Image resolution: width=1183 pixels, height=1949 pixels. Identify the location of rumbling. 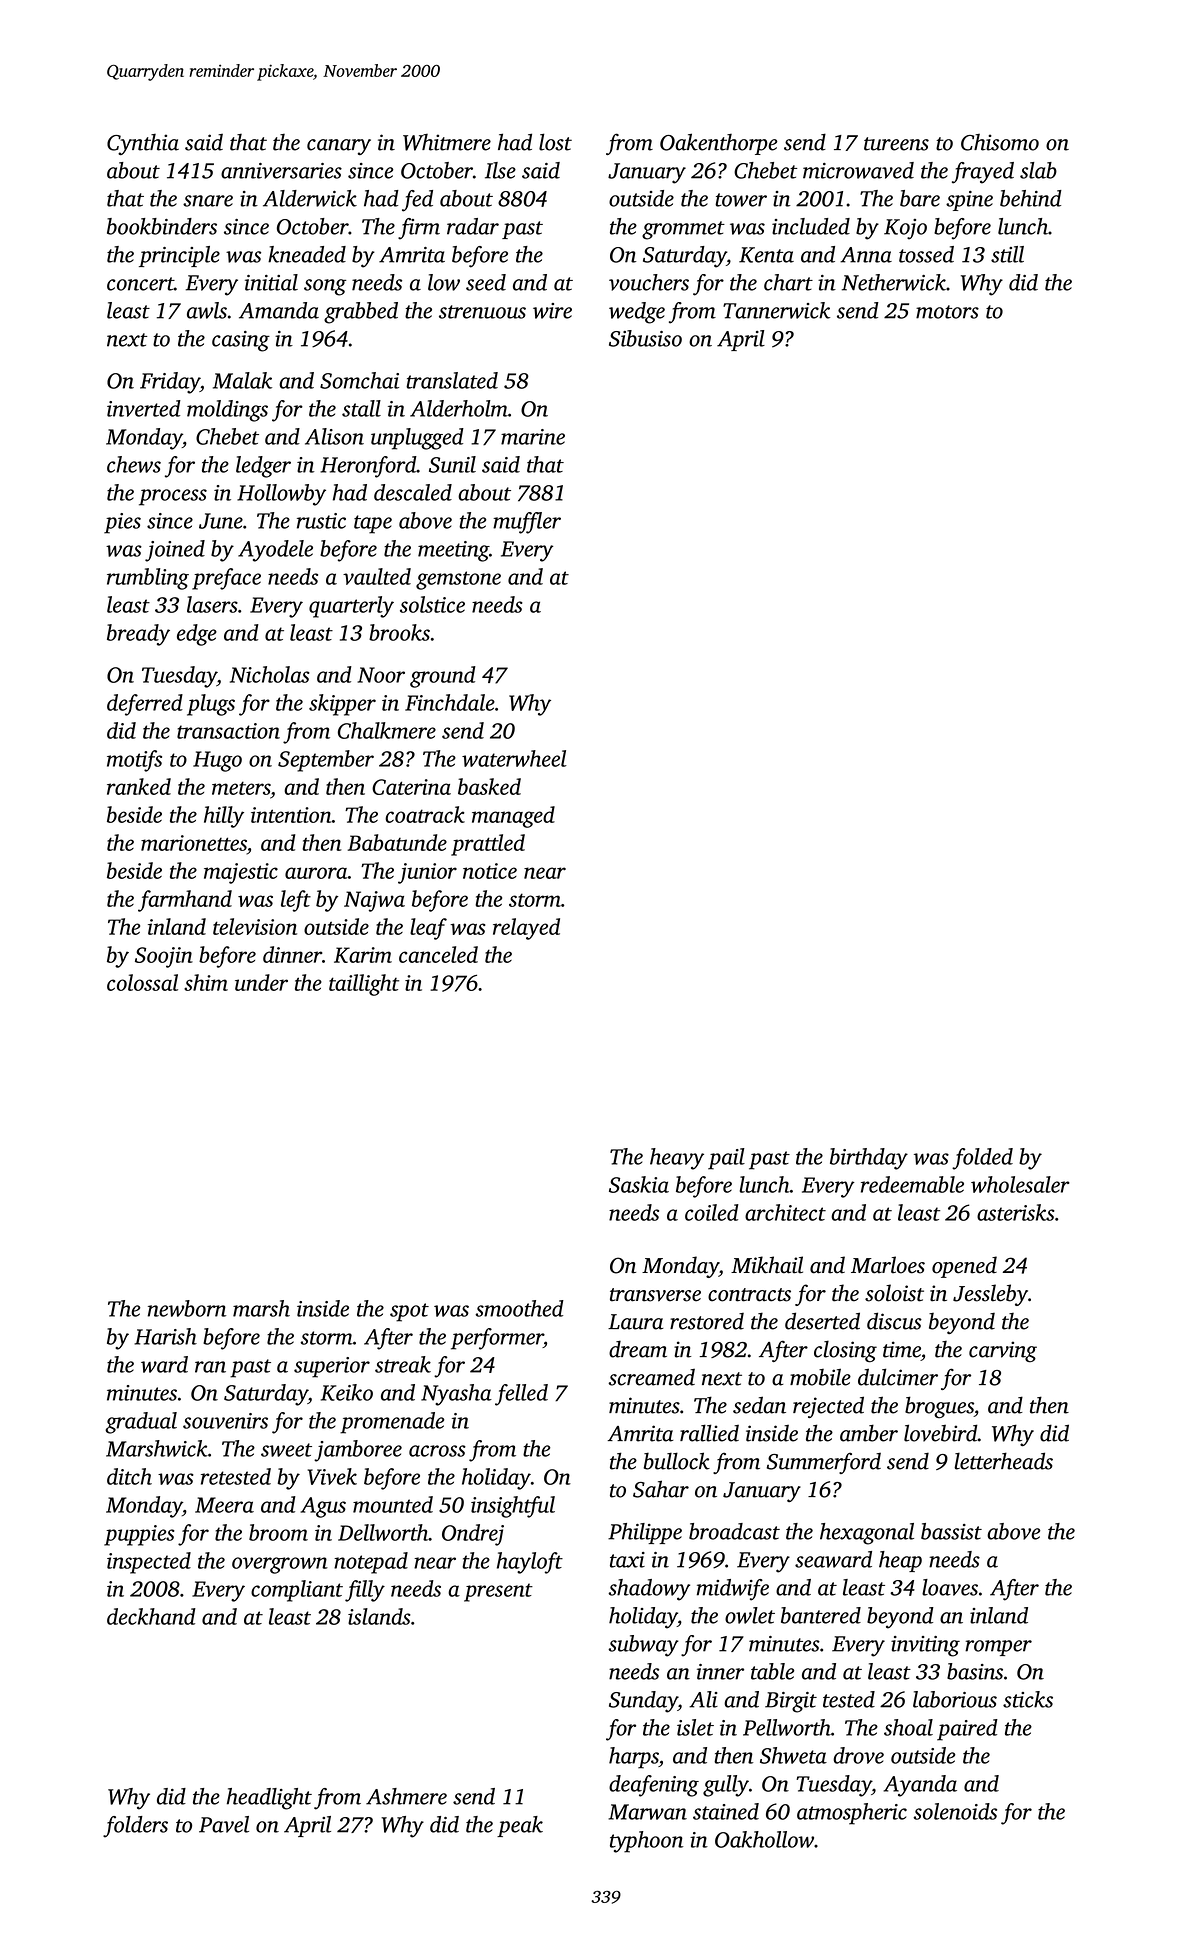
(148, 579).
